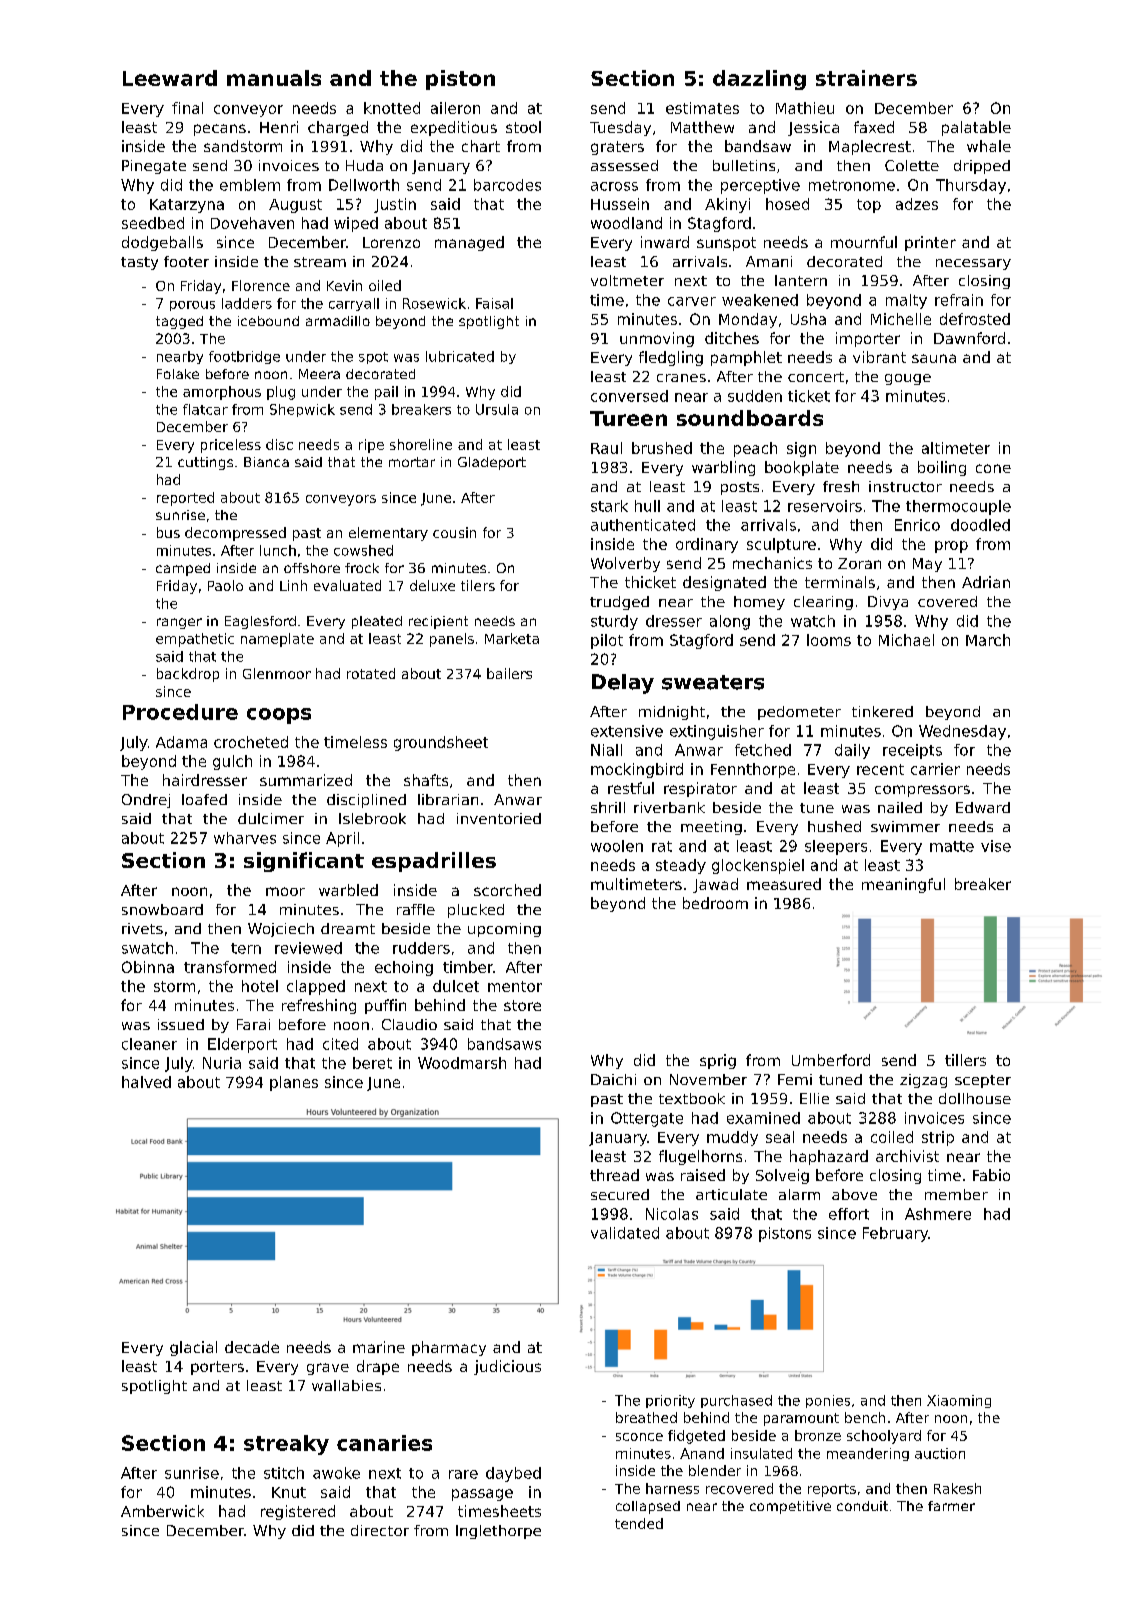 The height and width of the screenshot is (1602, 1132). Describe the element at coordinates (279, 716) in the screenshot. I see `coops` at that location.
